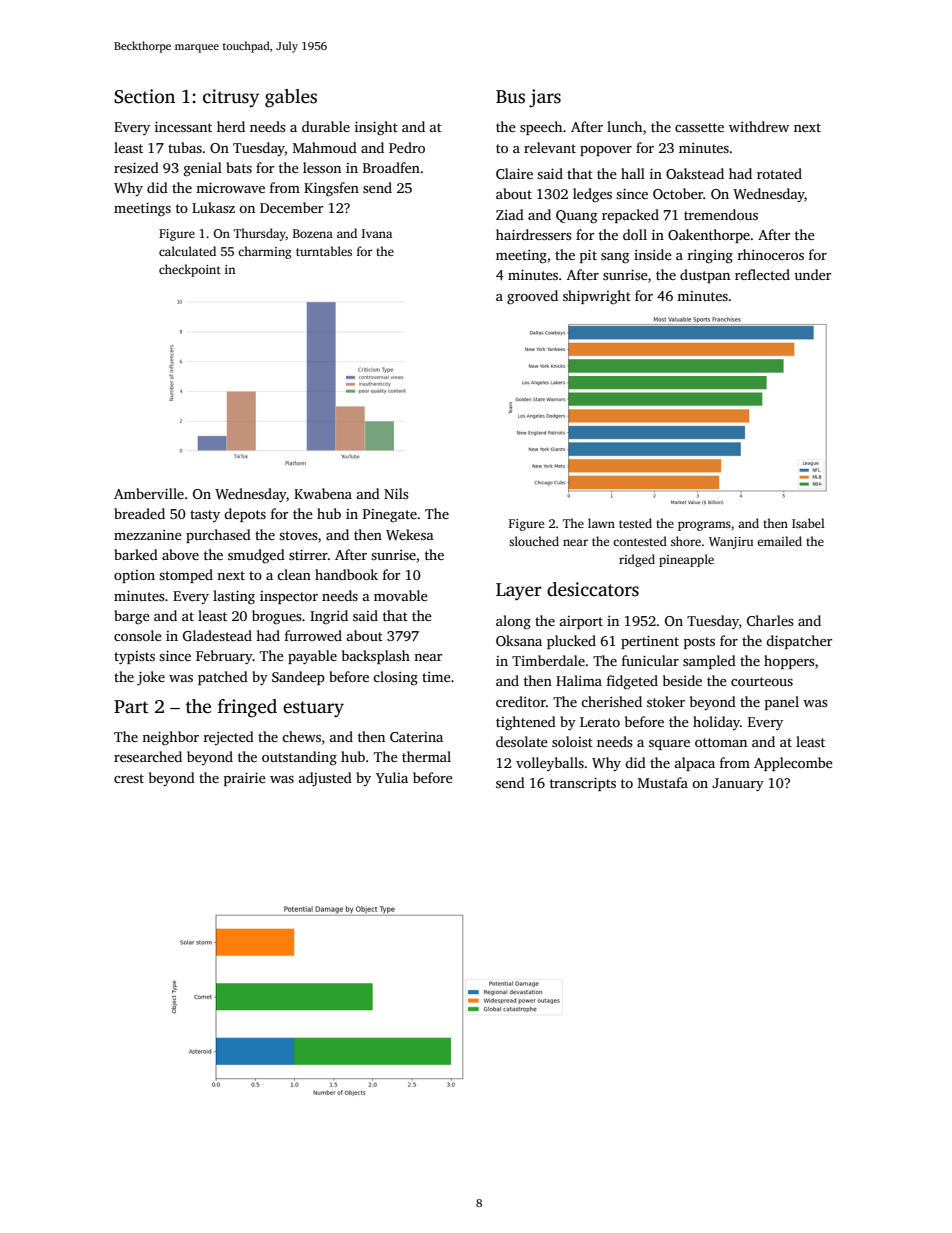 Image resolution: width=952 pixels, height=1233 pixels. Describe the element at coordinates (779, 173) in the screenshot. I see `rotated` at that location.
